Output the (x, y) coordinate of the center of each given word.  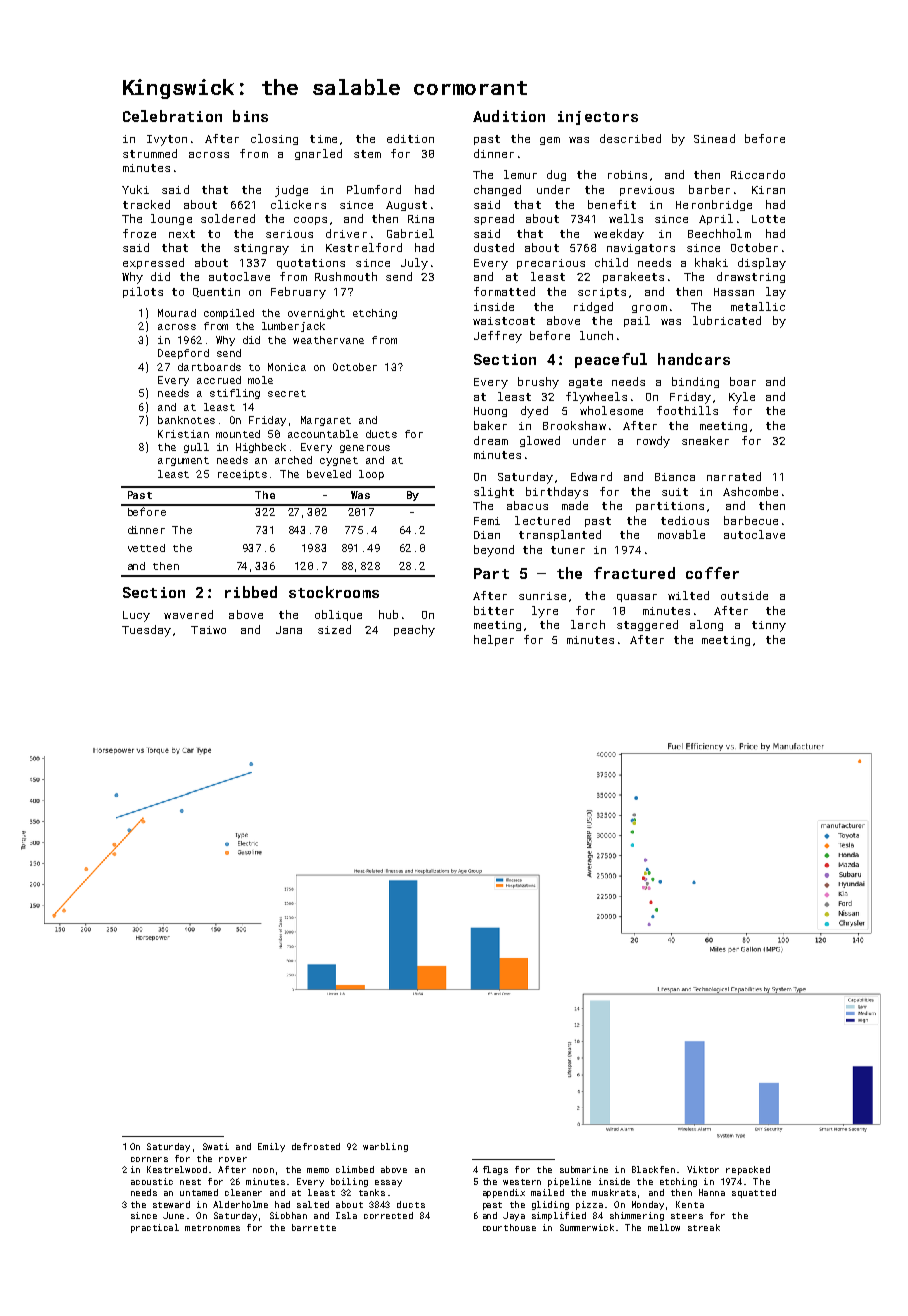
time (323, 139)
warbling (385, 1147)
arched (293, 460)
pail (637, 321)
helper (494, 640)
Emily (271, 1147)
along (706, 625)
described (630, 138)
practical (155, 1228)
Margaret (326, 421)
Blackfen (653, 1169)
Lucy (136, 616)
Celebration (172, 116)
